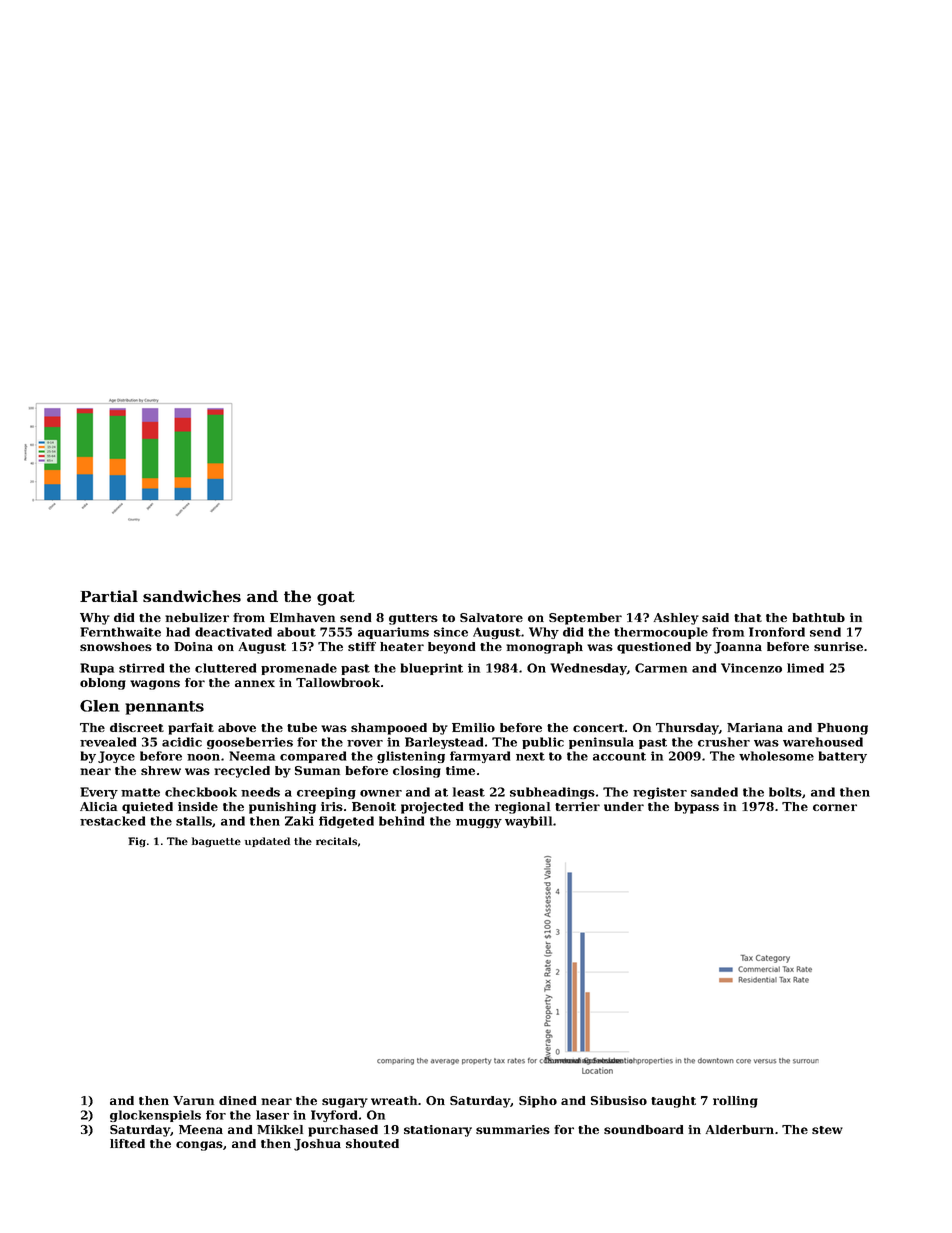 The image size is (952, 1233). I want to click on Glen, so click(100, 706).
